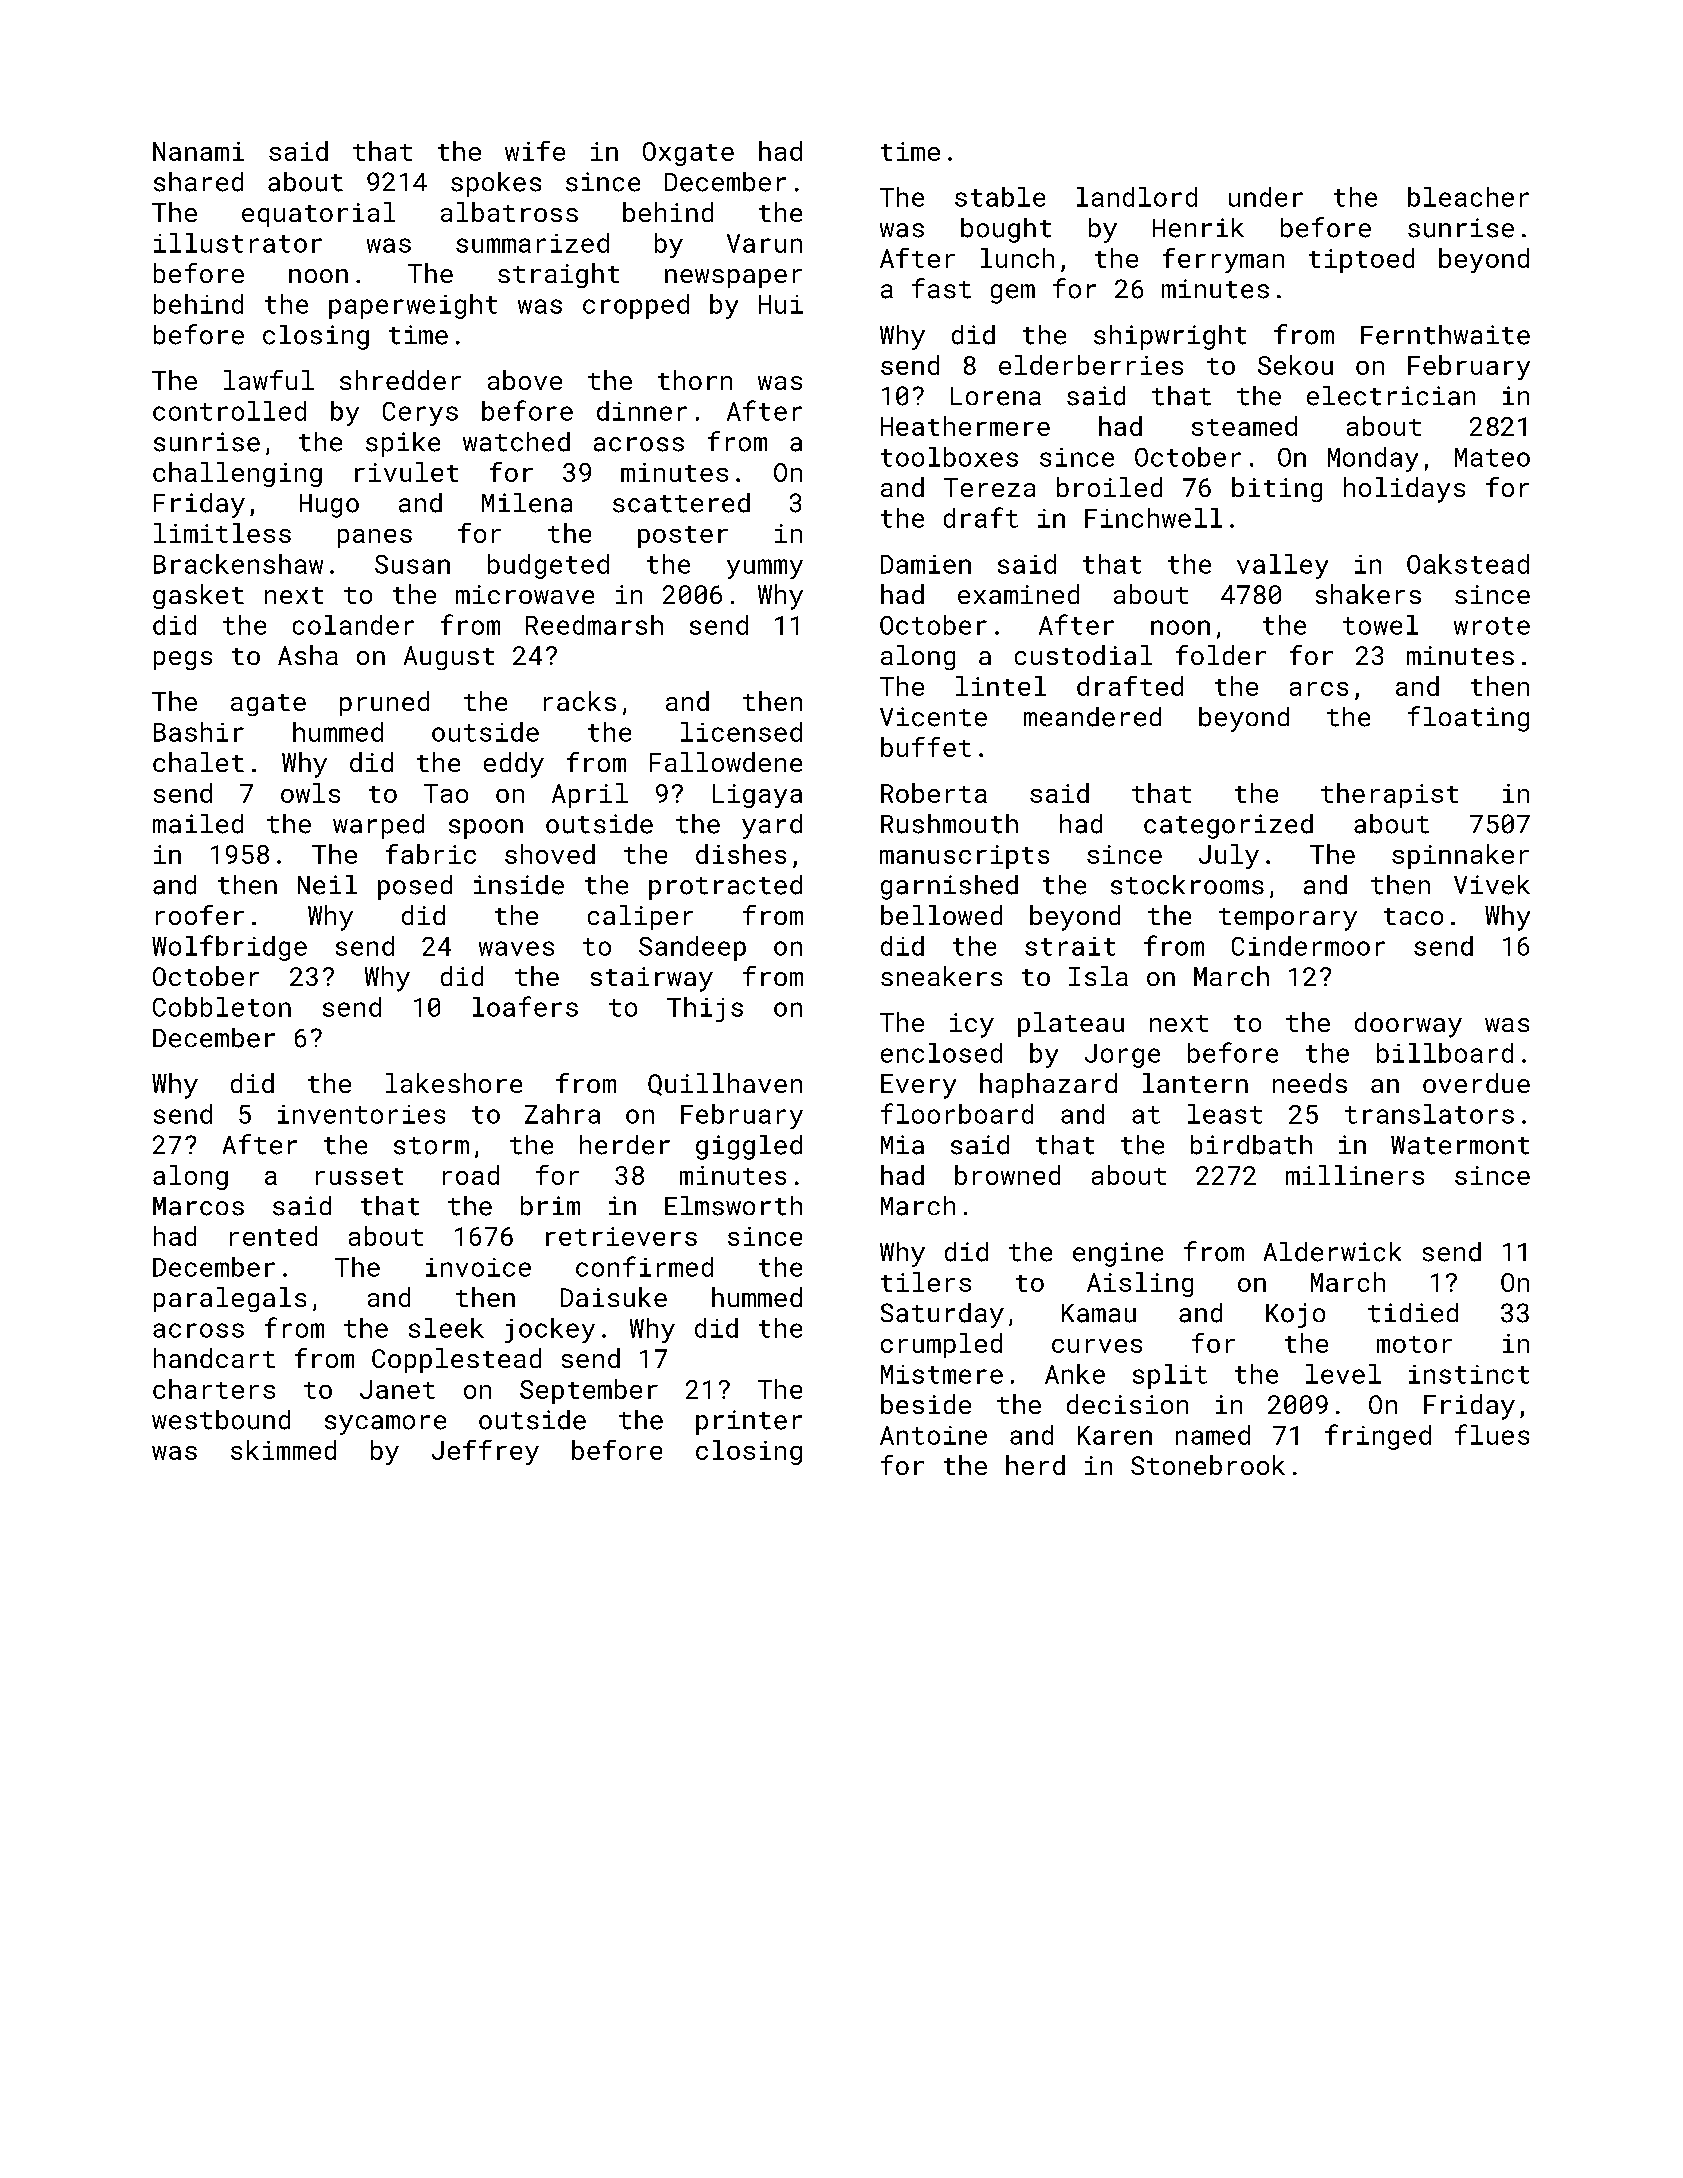 This document has width=1683, height=2178. I want to click on under, so click(1266, 197).
